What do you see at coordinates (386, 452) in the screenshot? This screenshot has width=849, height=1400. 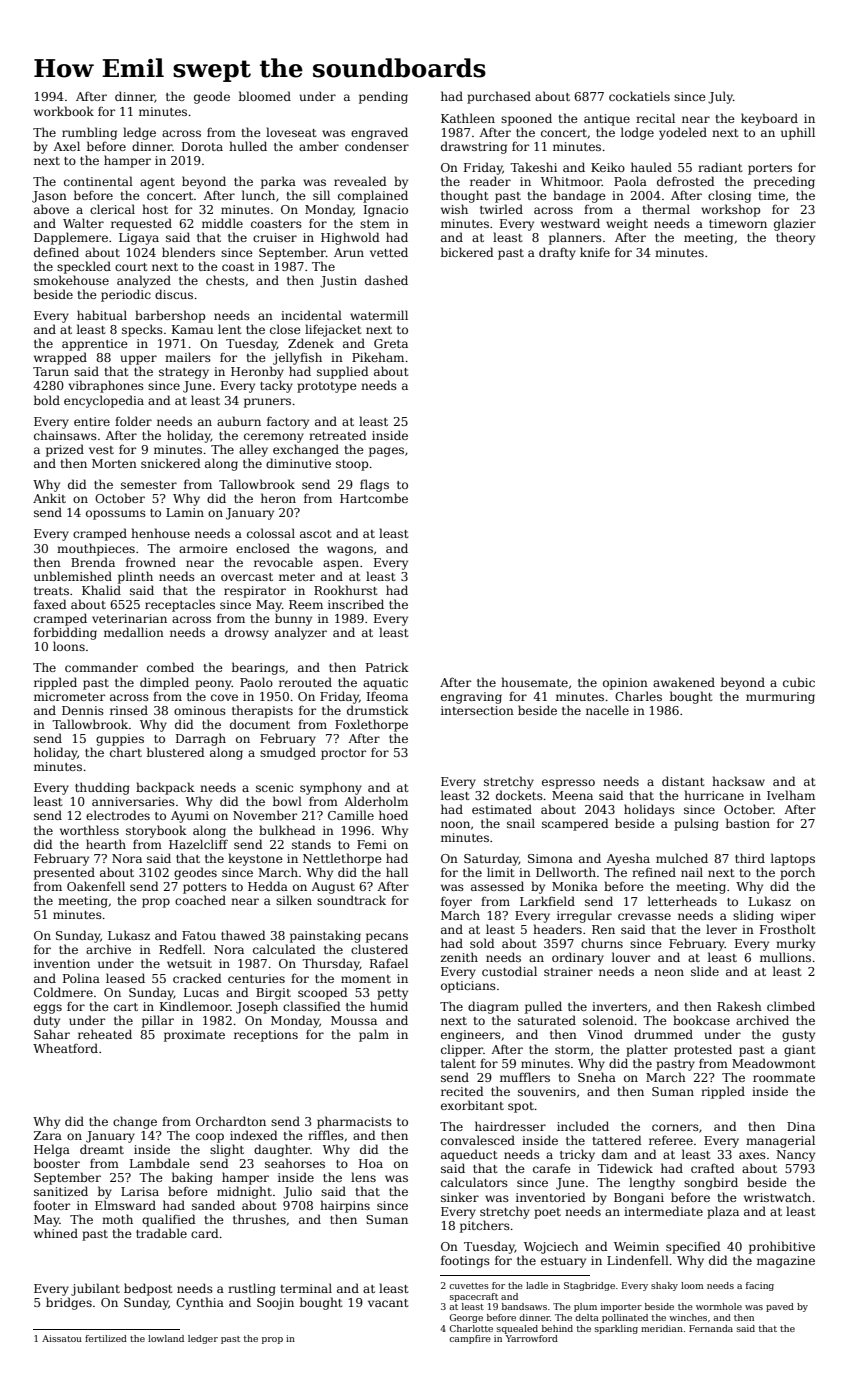 I see `pages` at bounding box center [386, 452].
